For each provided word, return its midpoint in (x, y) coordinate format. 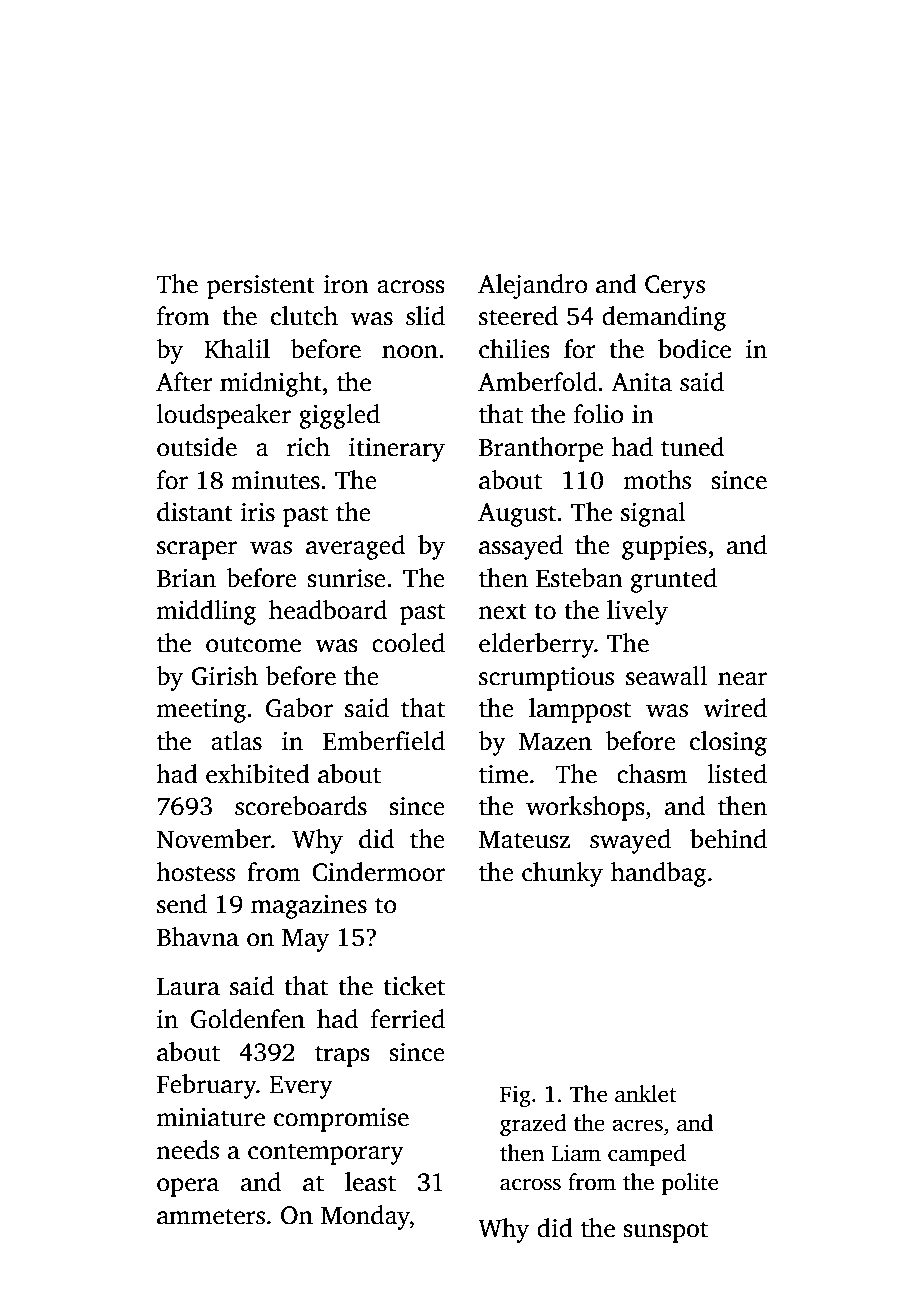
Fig (515, 1096)
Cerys (675, 287)
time (503, 774)
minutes (275, 480)
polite (690, 1184)
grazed (533, 1125)
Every (301, 1087)
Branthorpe (541, 449)
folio (599, 414)
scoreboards (301, 806)
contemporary (326, 1154)
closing (728, 743)
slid (425, 316)
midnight (271, 384)
